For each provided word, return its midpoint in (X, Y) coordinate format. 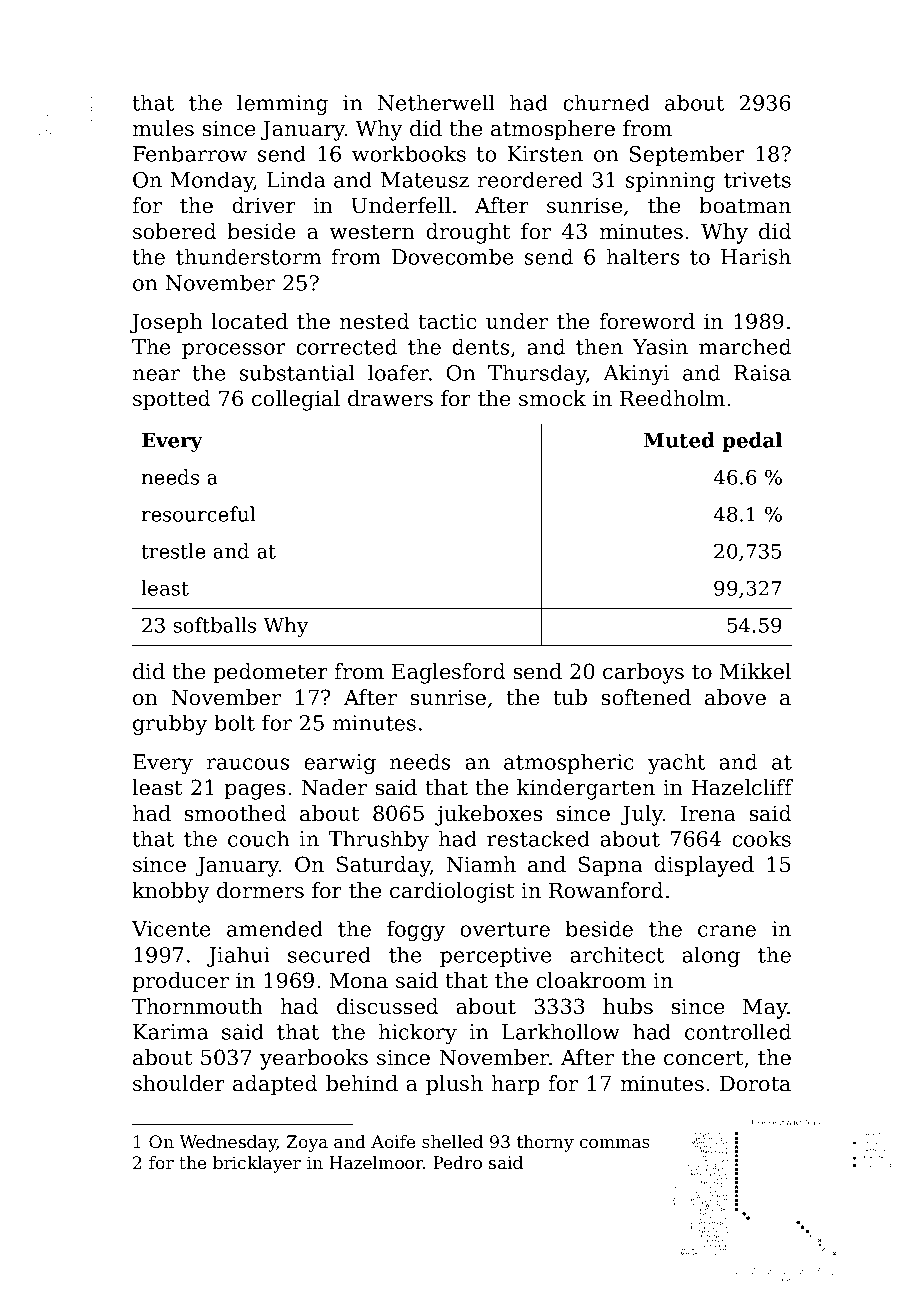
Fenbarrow (190, 153)
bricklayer (257, 1164)
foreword (647, 321)
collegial (296, 400)
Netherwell (436, 102)
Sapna (611, 866)
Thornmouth (197, 1006)
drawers (390, 398)
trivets (757, 180)
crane (727, 931)
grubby (170, 724)
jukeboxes (488, 815)
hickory (418, 1033)
